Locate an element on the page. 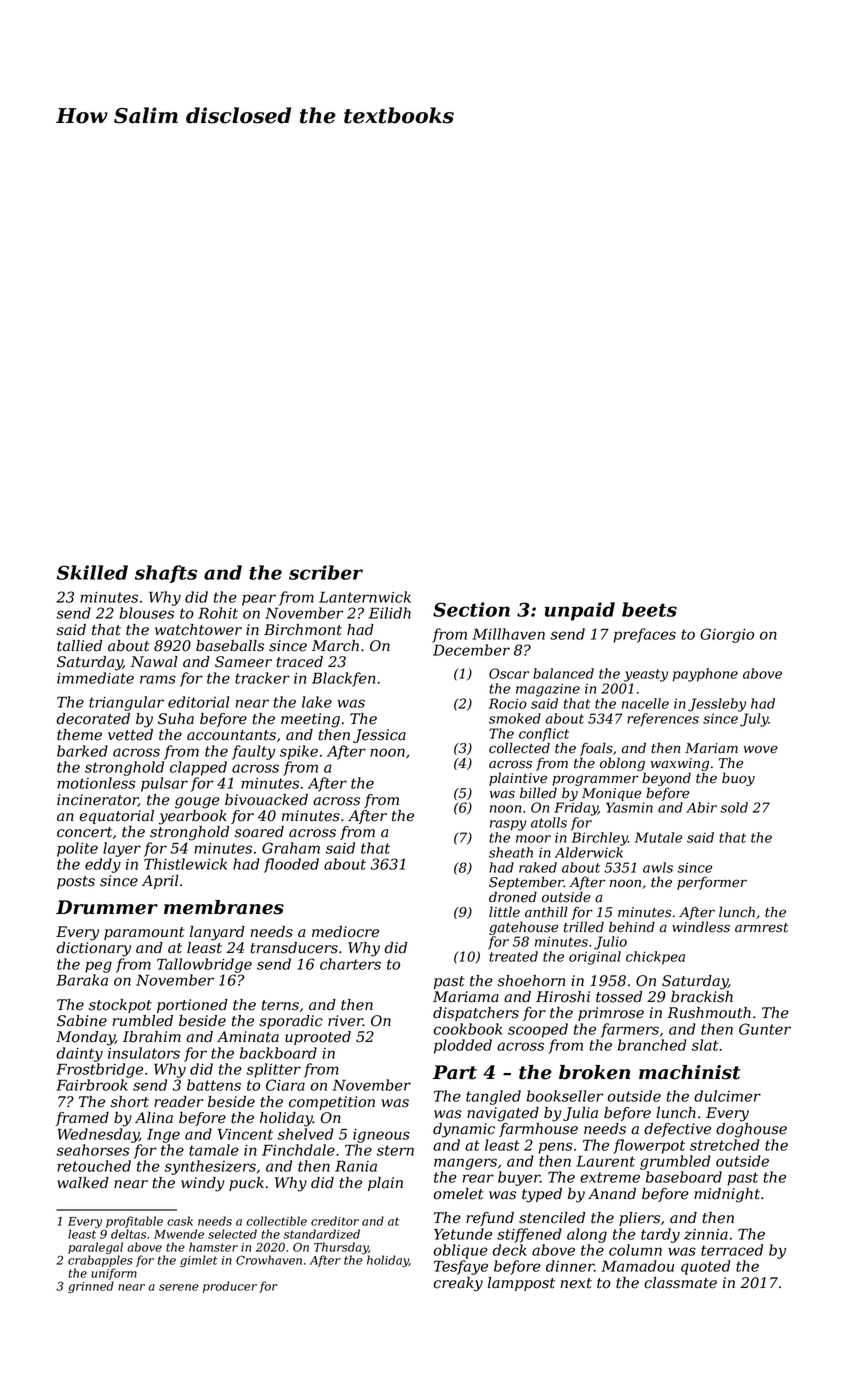 This page has width=849, height=1400. raspy is located at coordinates (508, 825).
